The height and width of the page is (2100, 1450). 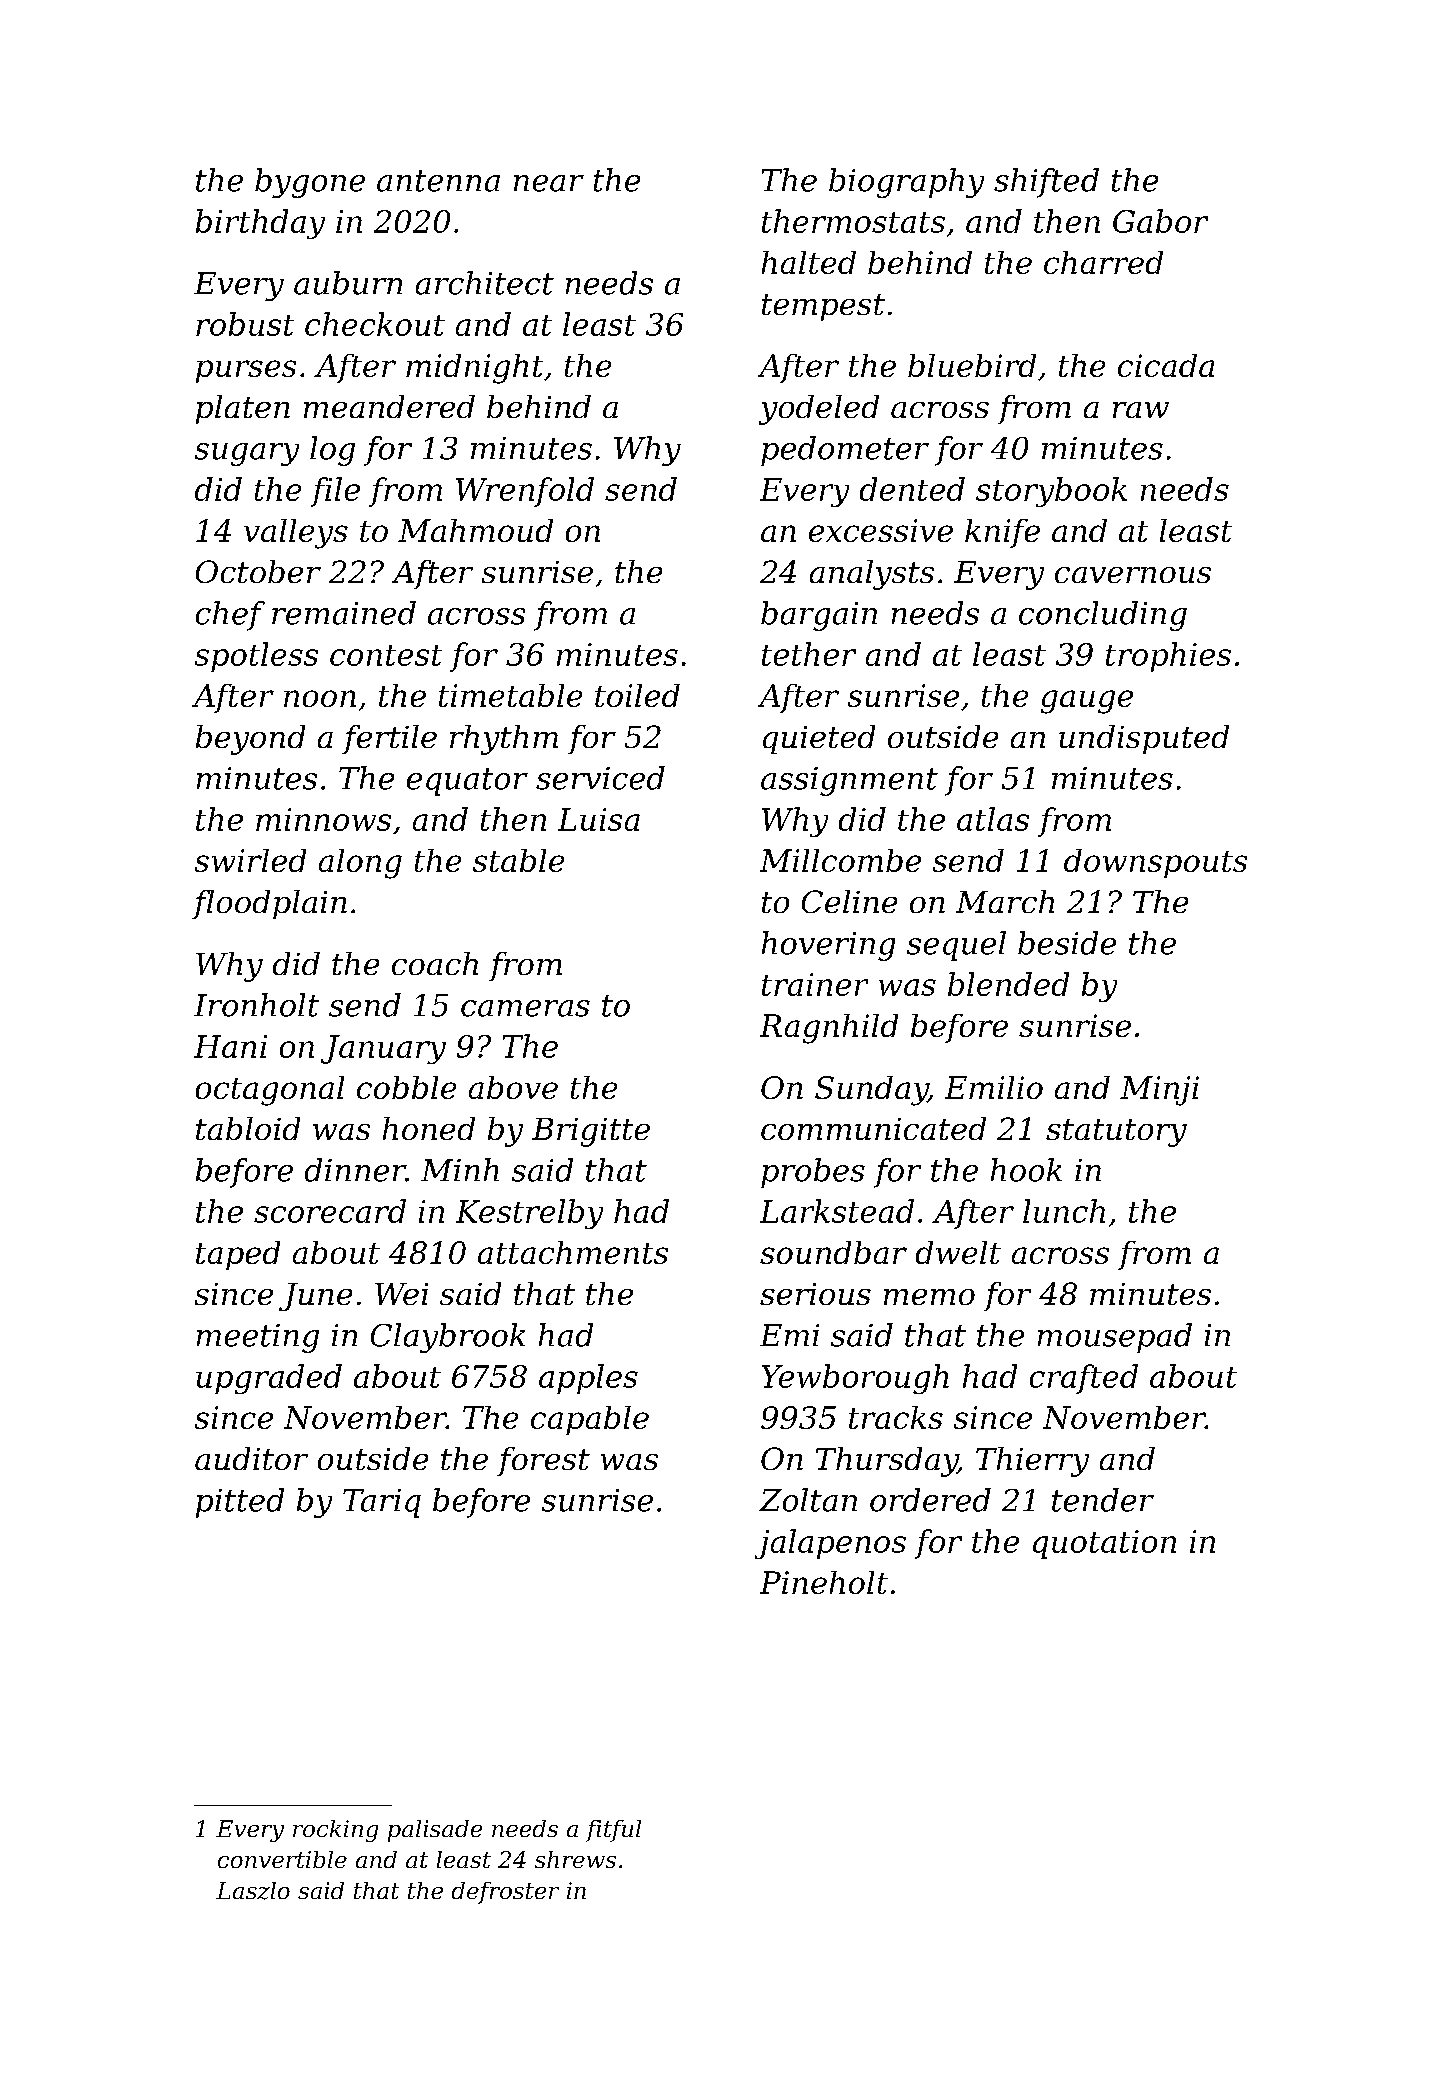 What do you see at coordinates (815, 1294) in the page?
I see `serious` at bounding box center [815, 1294].
